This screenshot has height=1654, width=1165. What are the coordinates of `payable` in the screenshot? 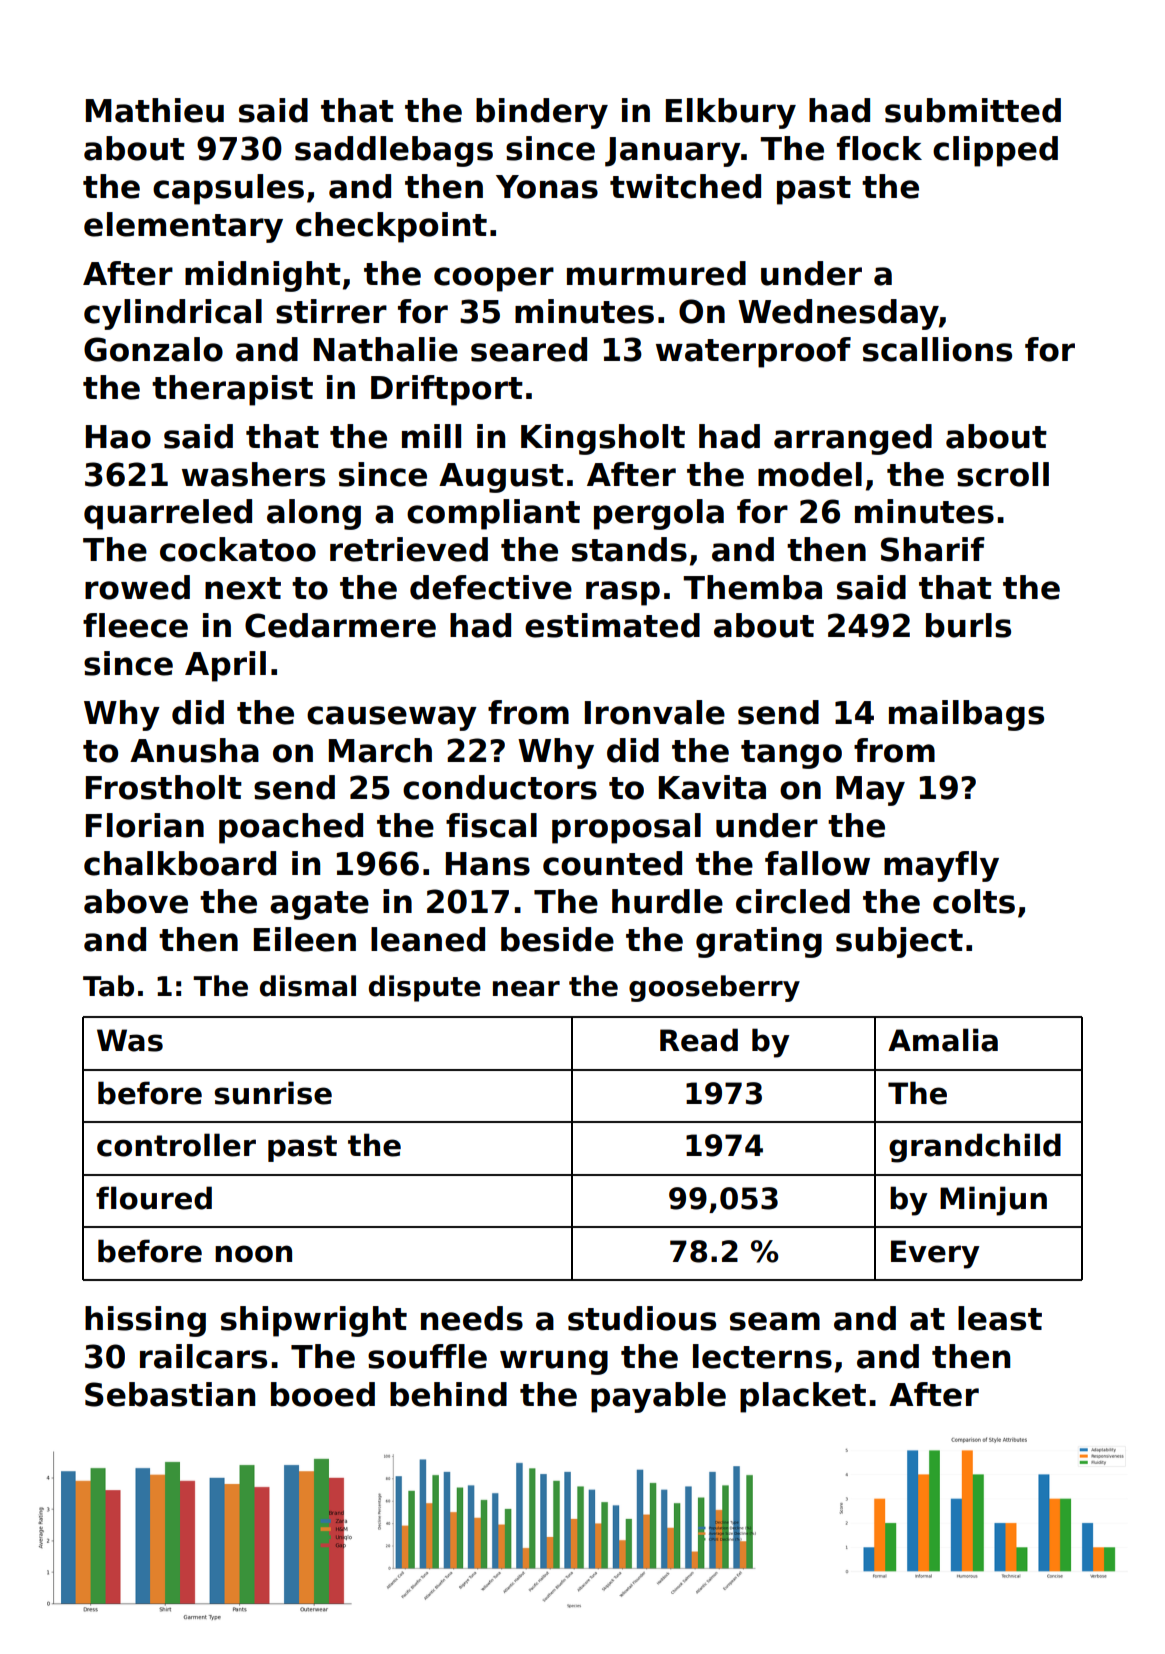 It's located at (658, 1397).
